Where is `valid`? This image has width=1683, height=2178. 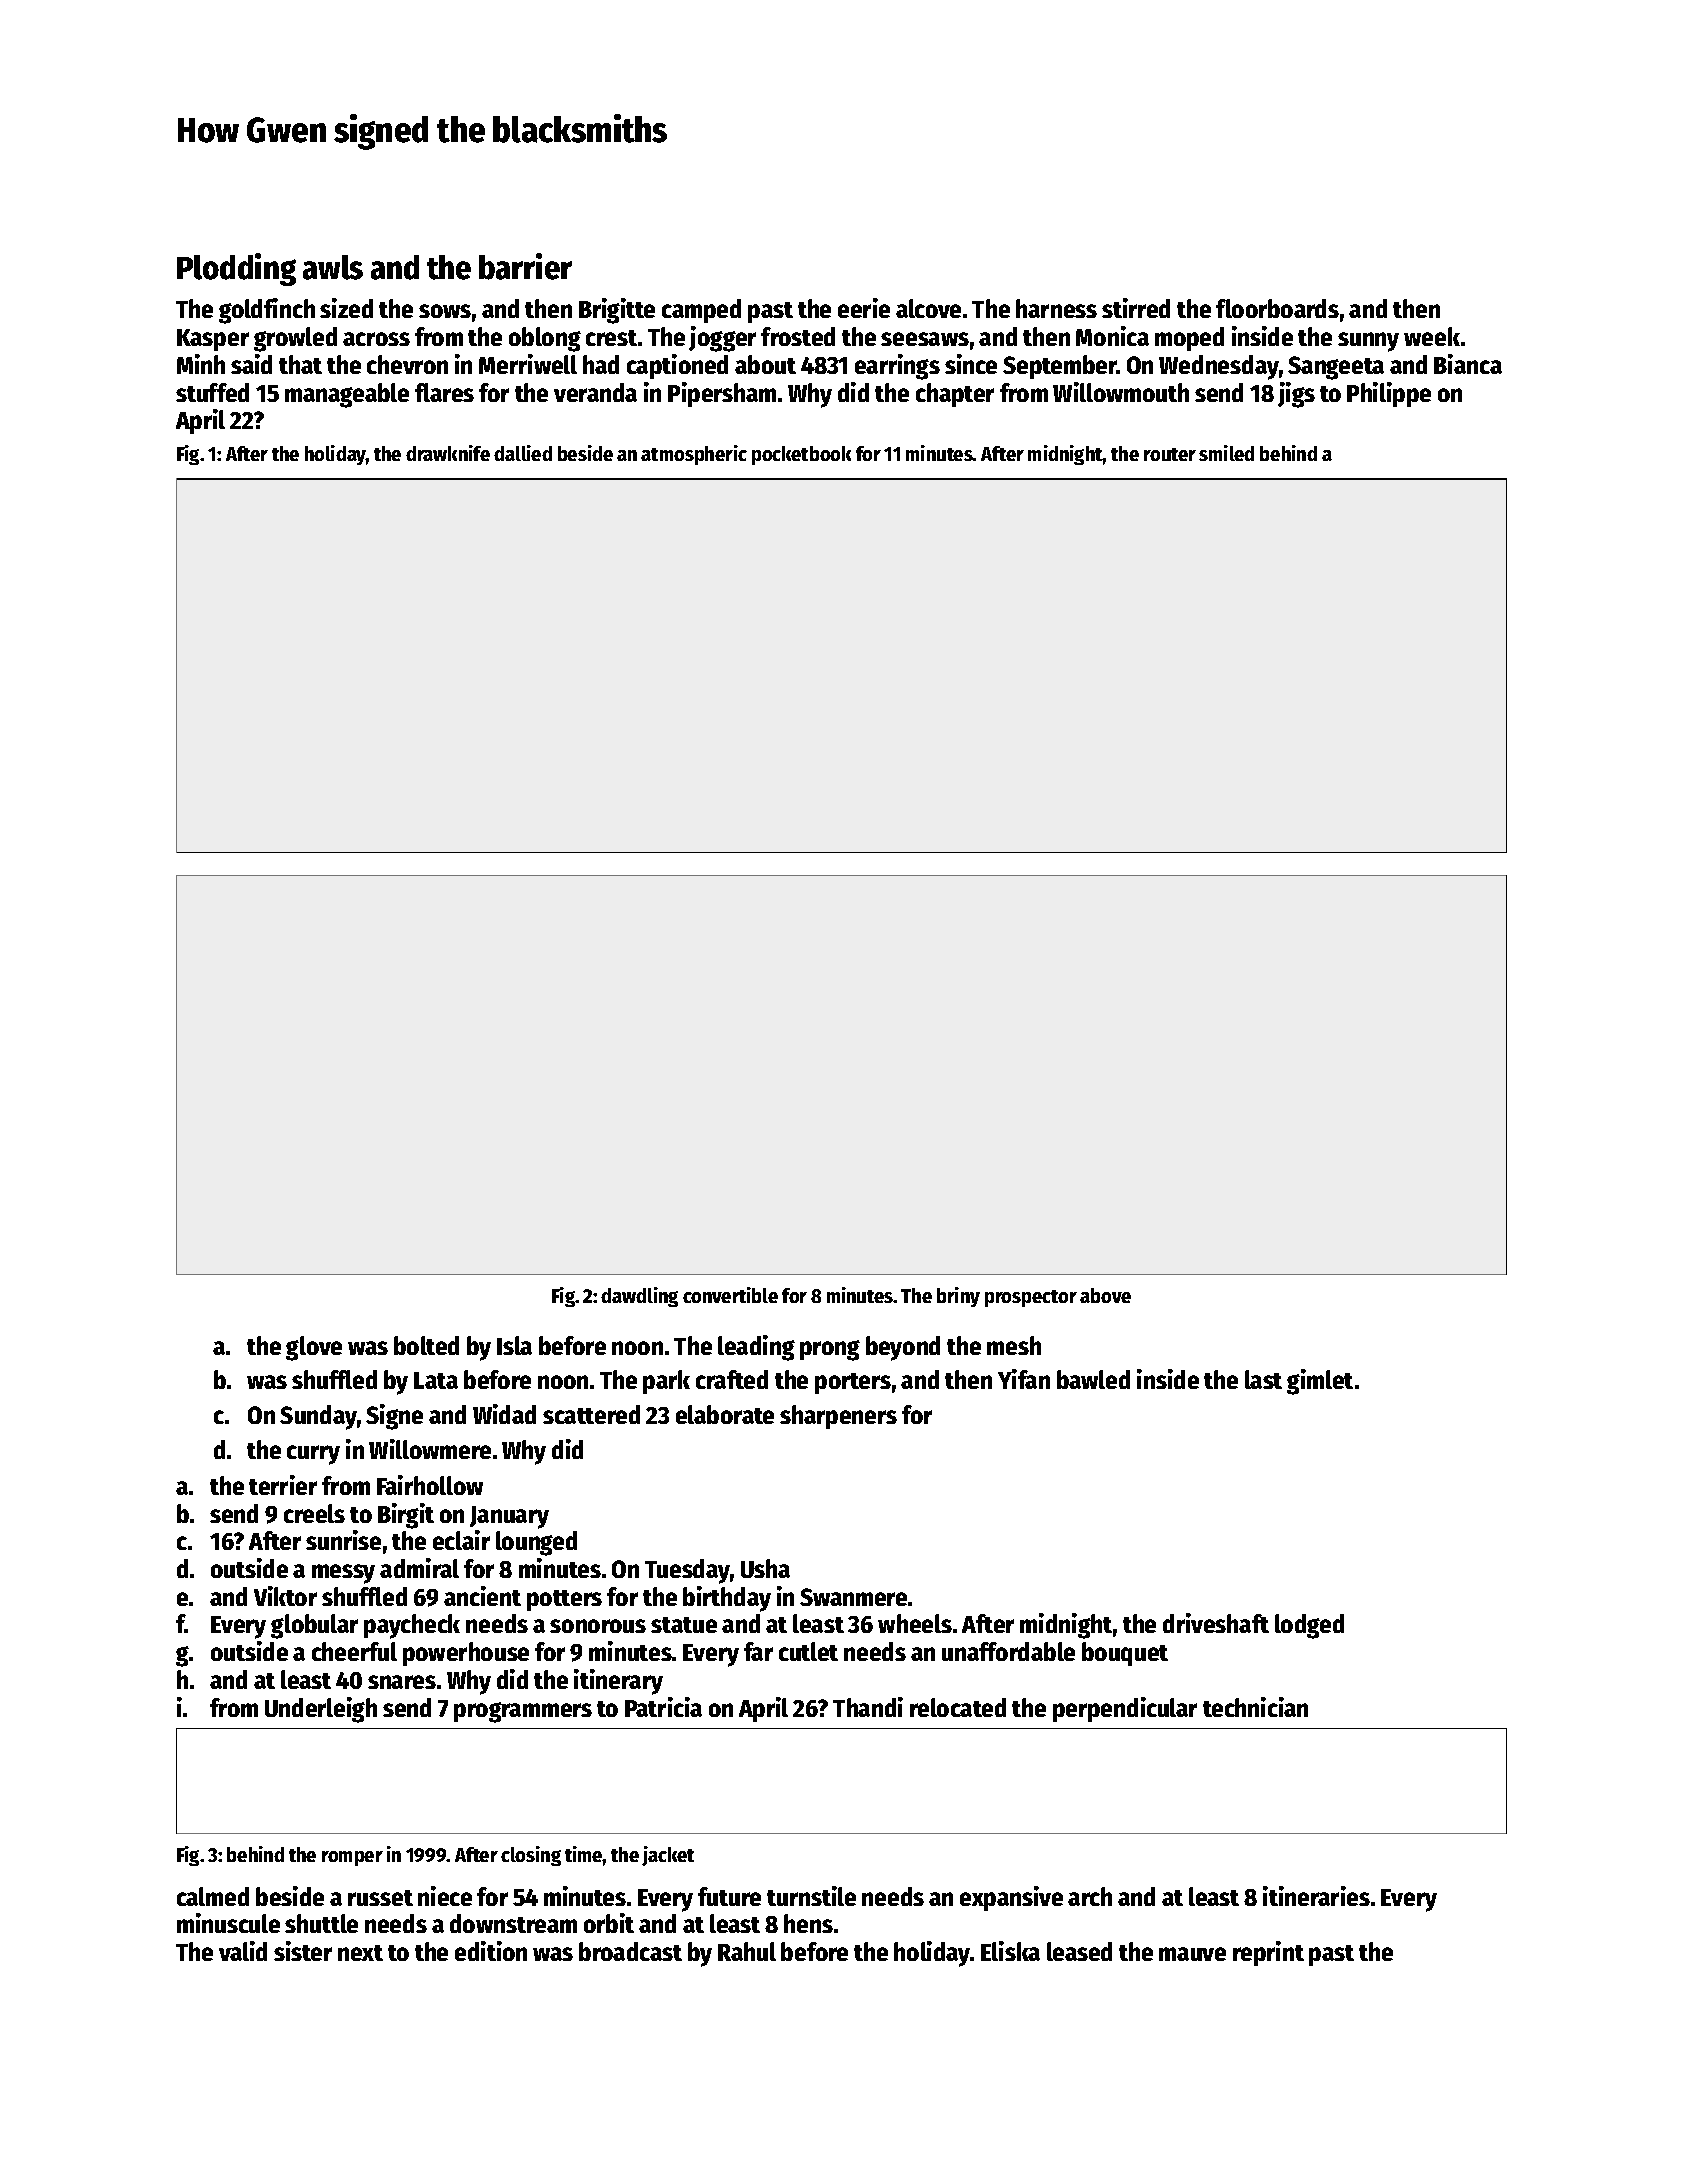 valid is located at coordinates (243, 1951).
